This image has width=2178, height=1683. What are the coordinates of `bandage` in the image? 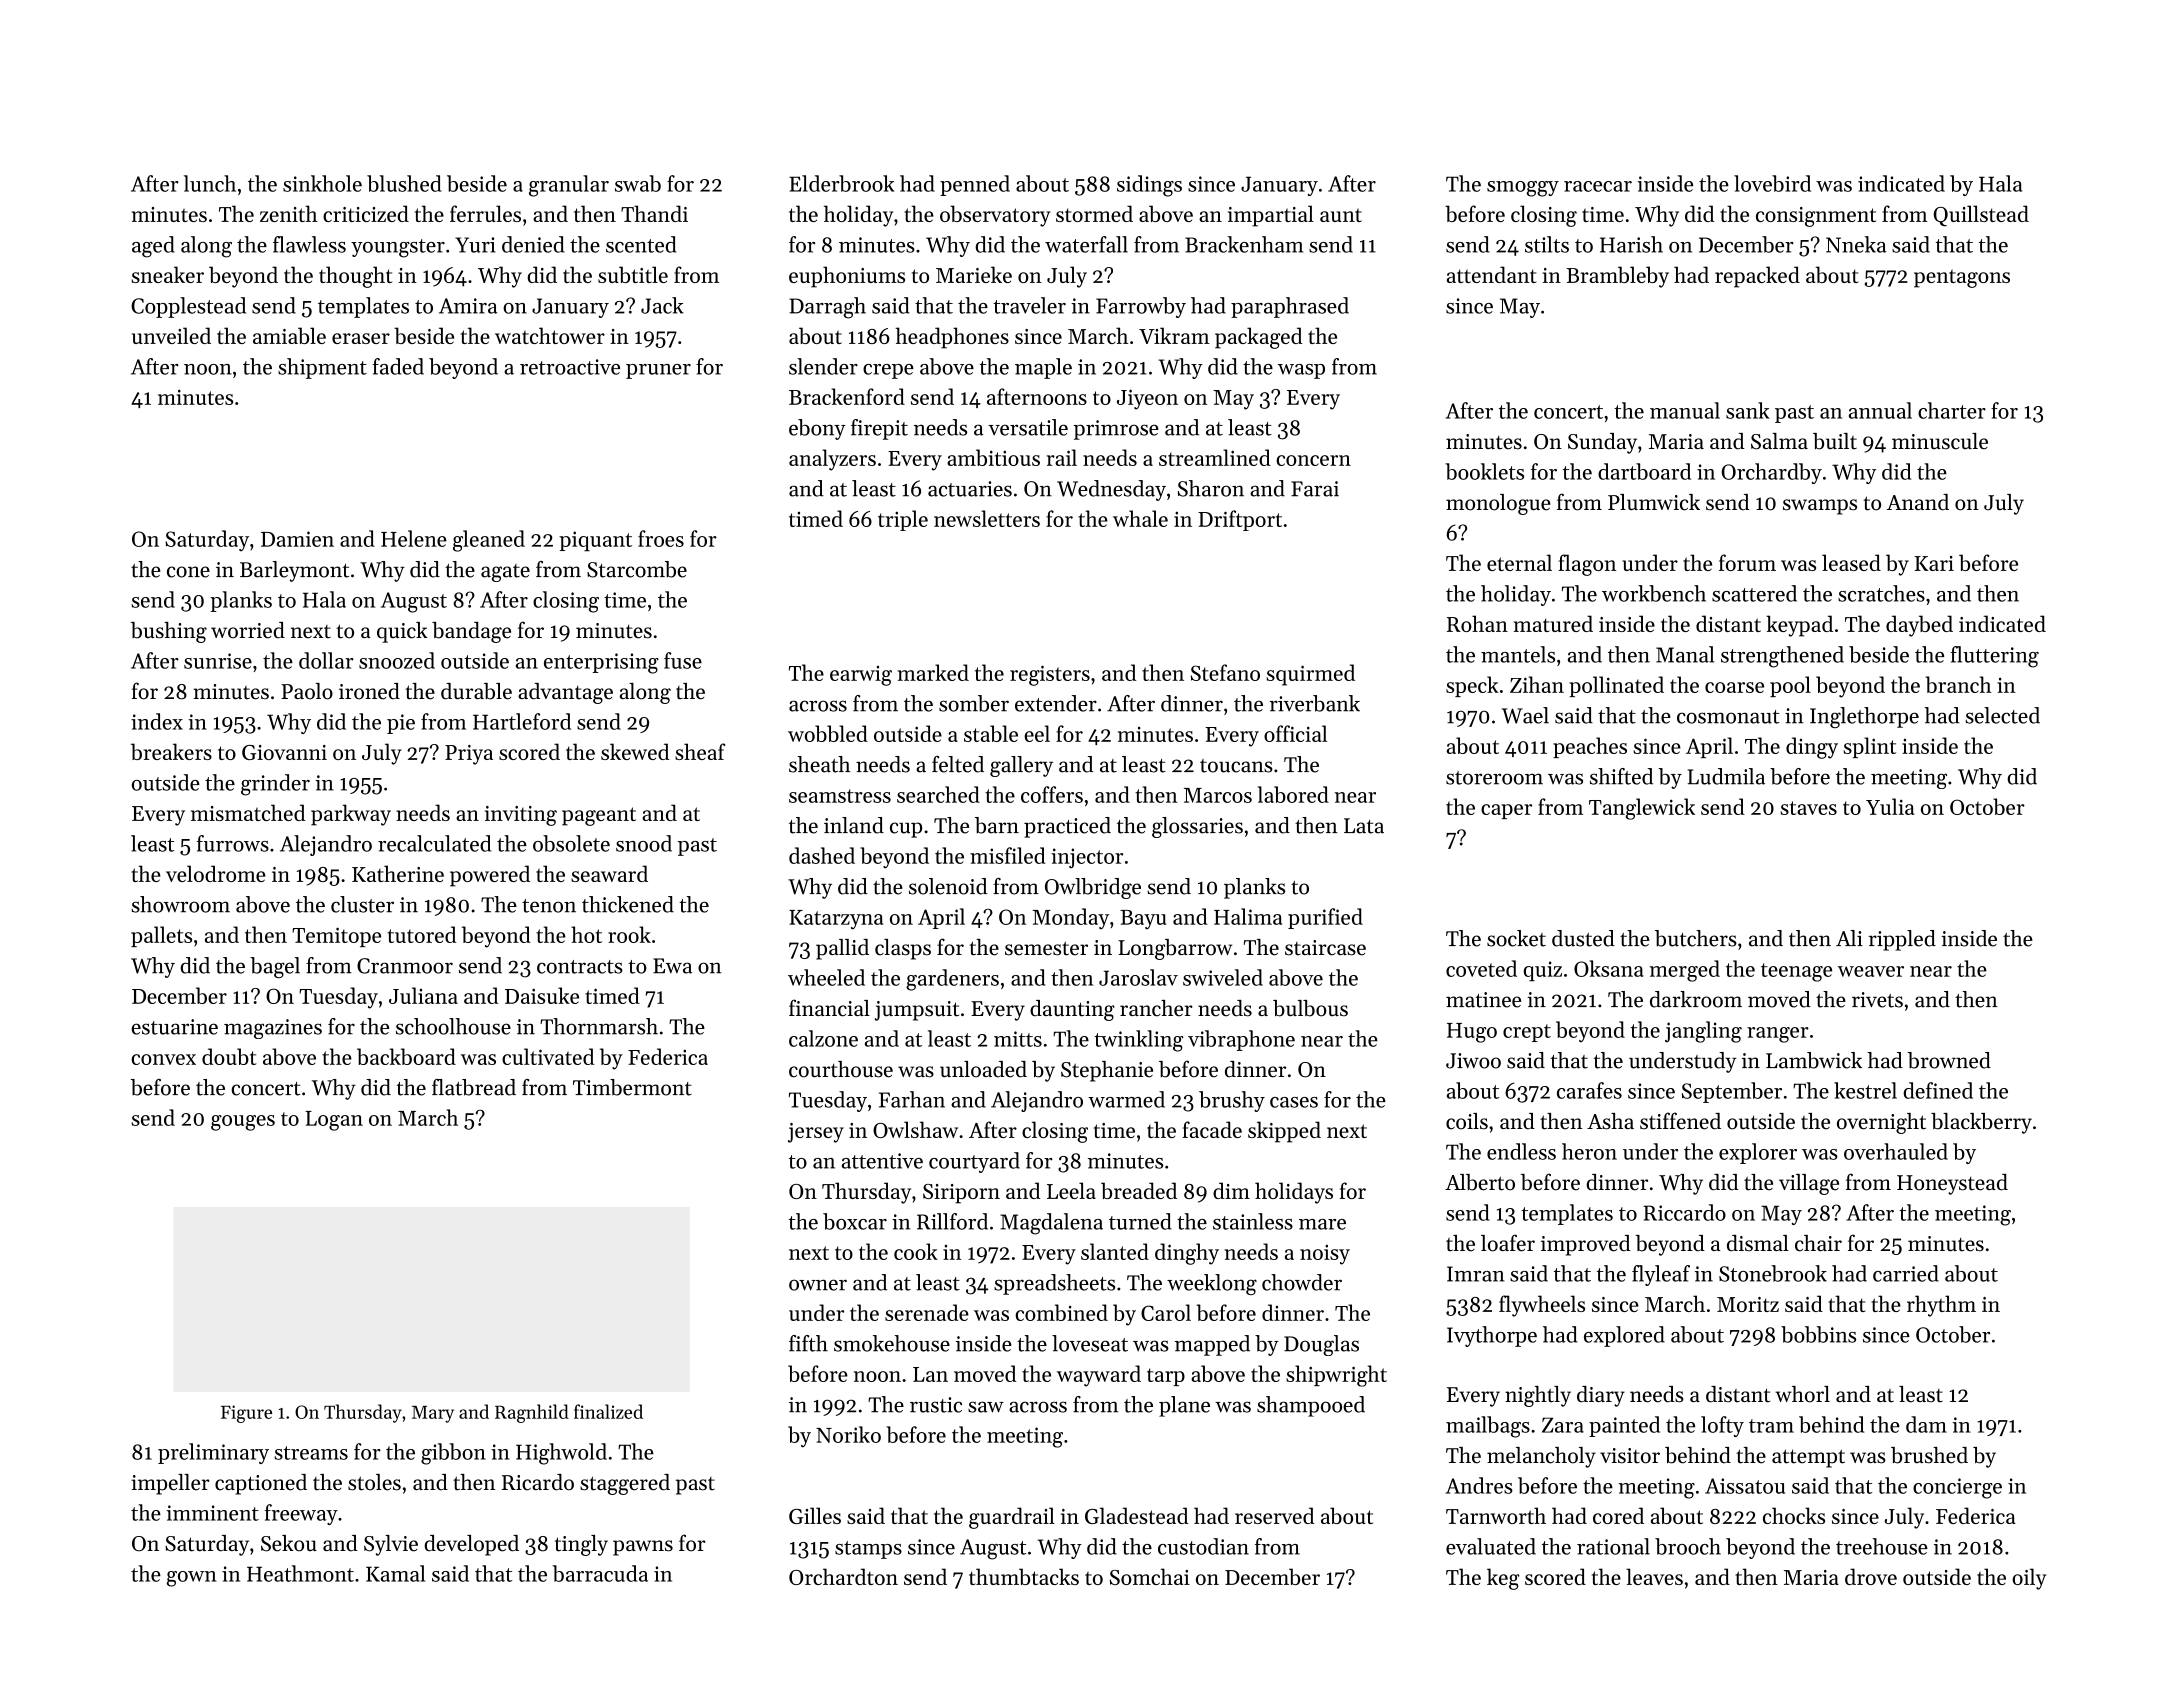 It's located at (471, 632).
